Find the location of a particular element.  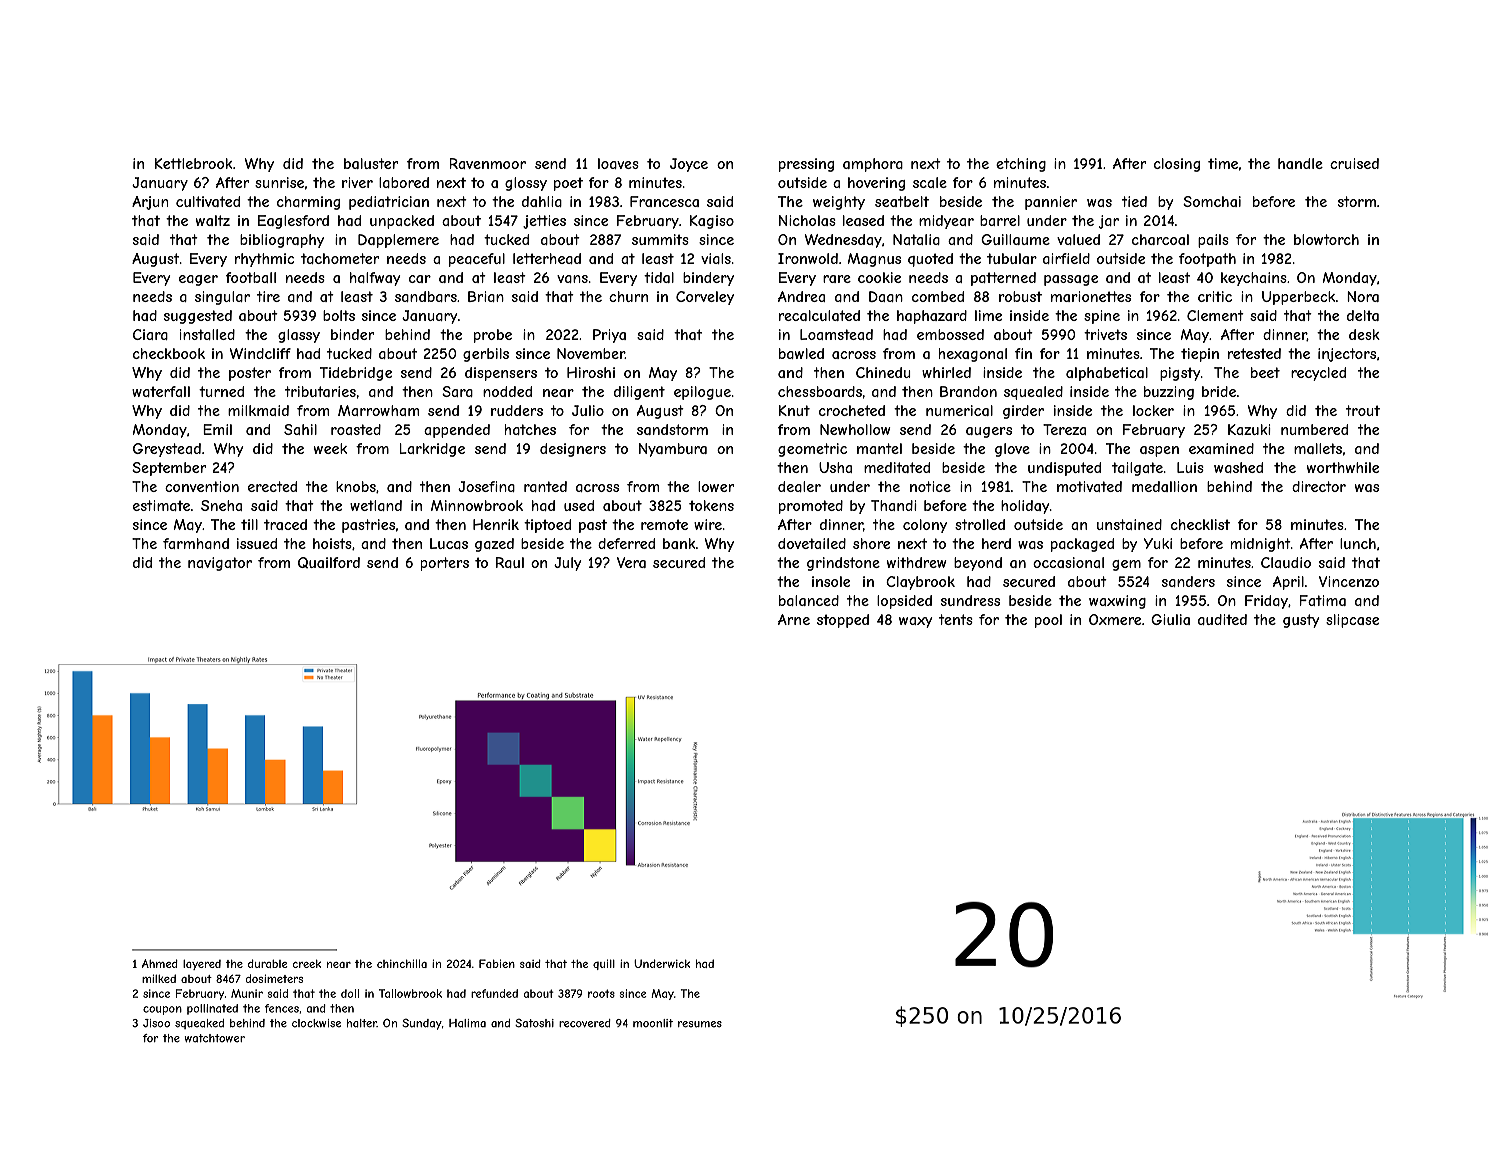

durable is located at coordinates (267, 963).
